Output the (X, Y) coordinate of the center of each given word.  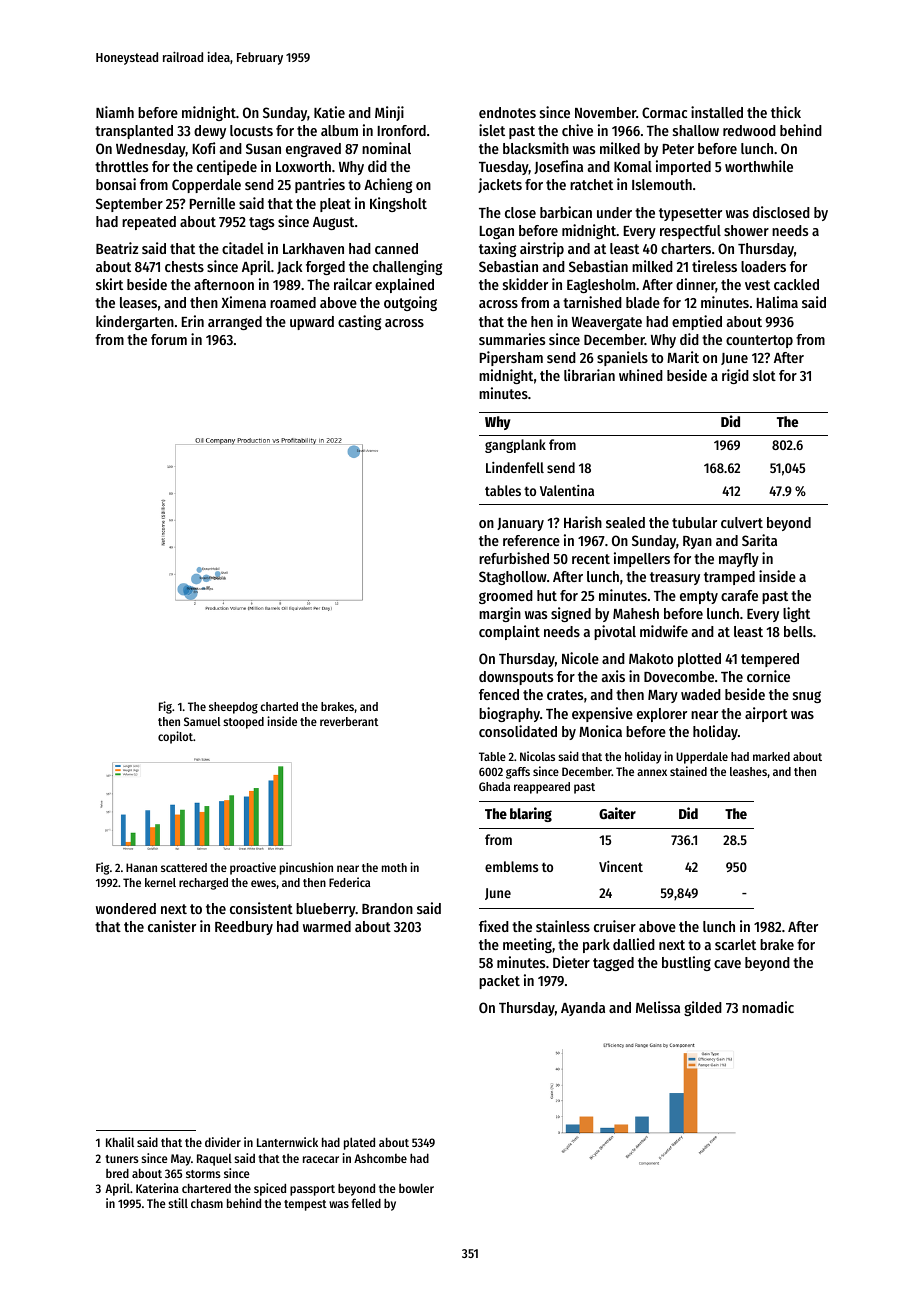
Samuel (202, 721)
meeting (527, 945)
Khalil (120, 1142)
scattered (184, 867)
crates (565, 695)
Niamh (115, 112)
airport (766, 714)
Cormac (664, 112)
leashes (748, 771)
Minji (389, 113)
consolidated (518, 731)
